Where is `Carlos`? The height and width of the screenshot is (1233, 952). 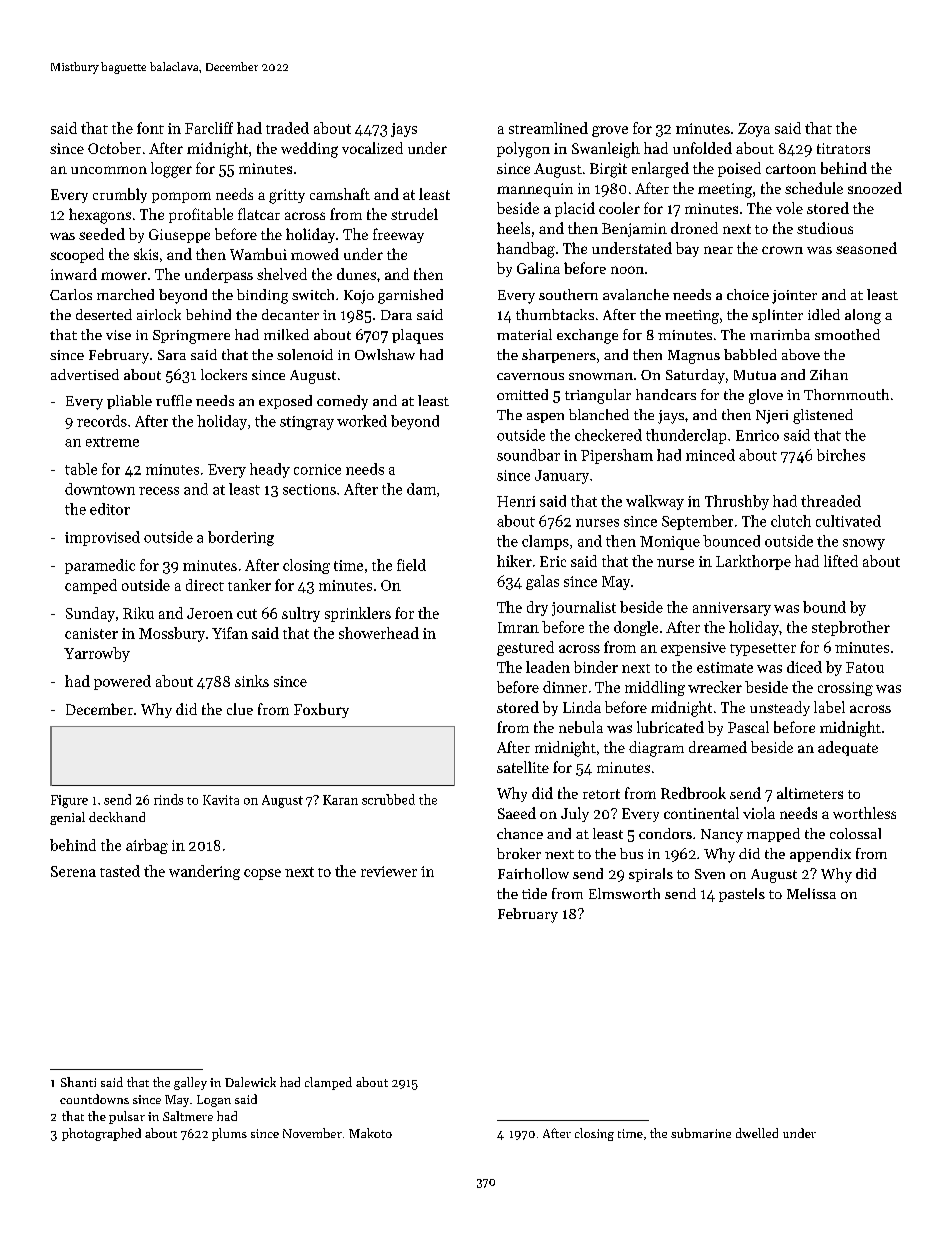 Carlos is located at coordinates (71, 294).
